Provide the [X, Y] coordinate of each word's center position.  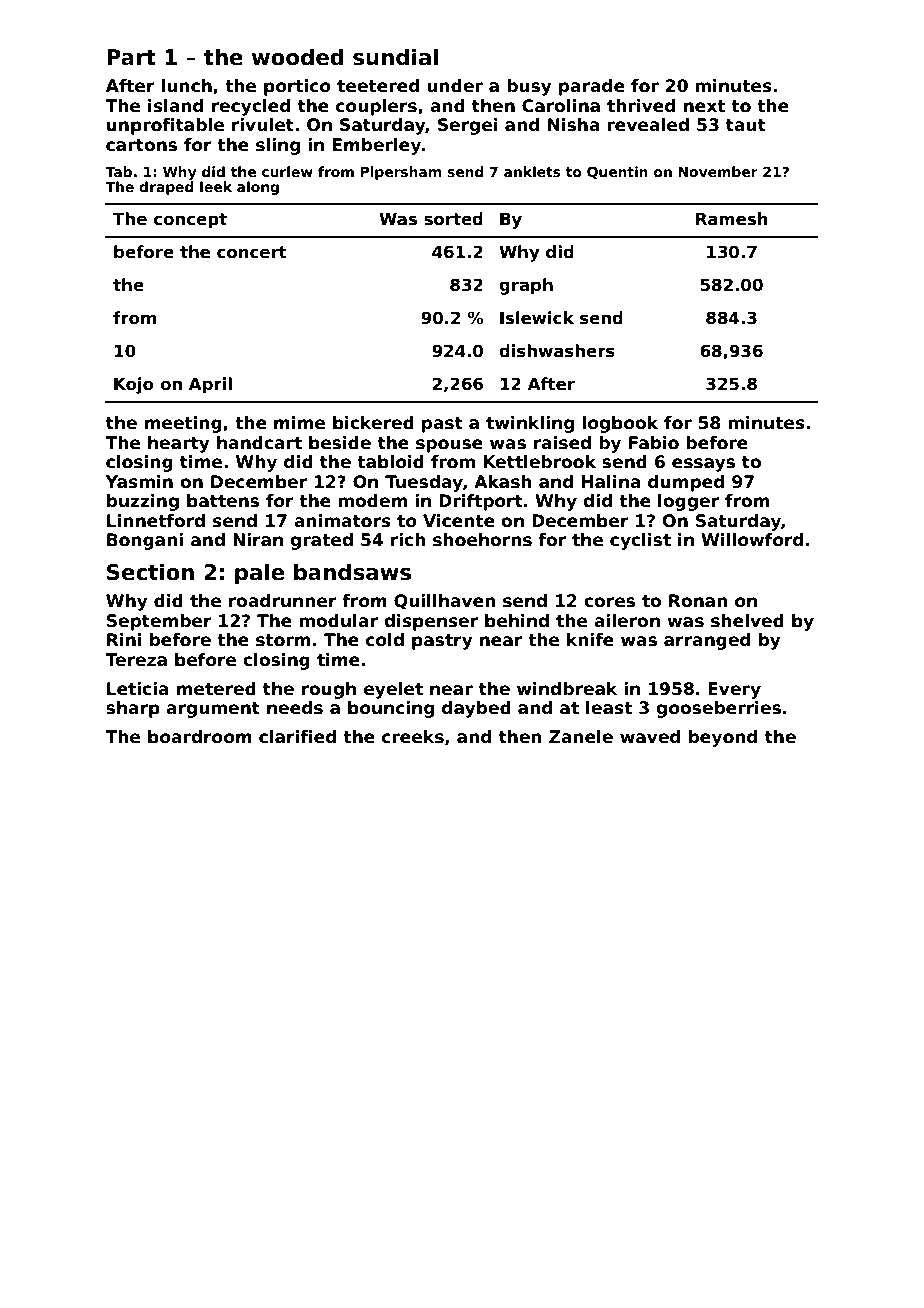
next [704, 106]
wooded [297, 57]
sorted [453, 219]
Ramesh [732, 219]
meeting [183, 424]
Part [131, 57]
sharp [133, 709]
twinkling [530, 424]
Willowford [752, 540]
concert [252, 252]
